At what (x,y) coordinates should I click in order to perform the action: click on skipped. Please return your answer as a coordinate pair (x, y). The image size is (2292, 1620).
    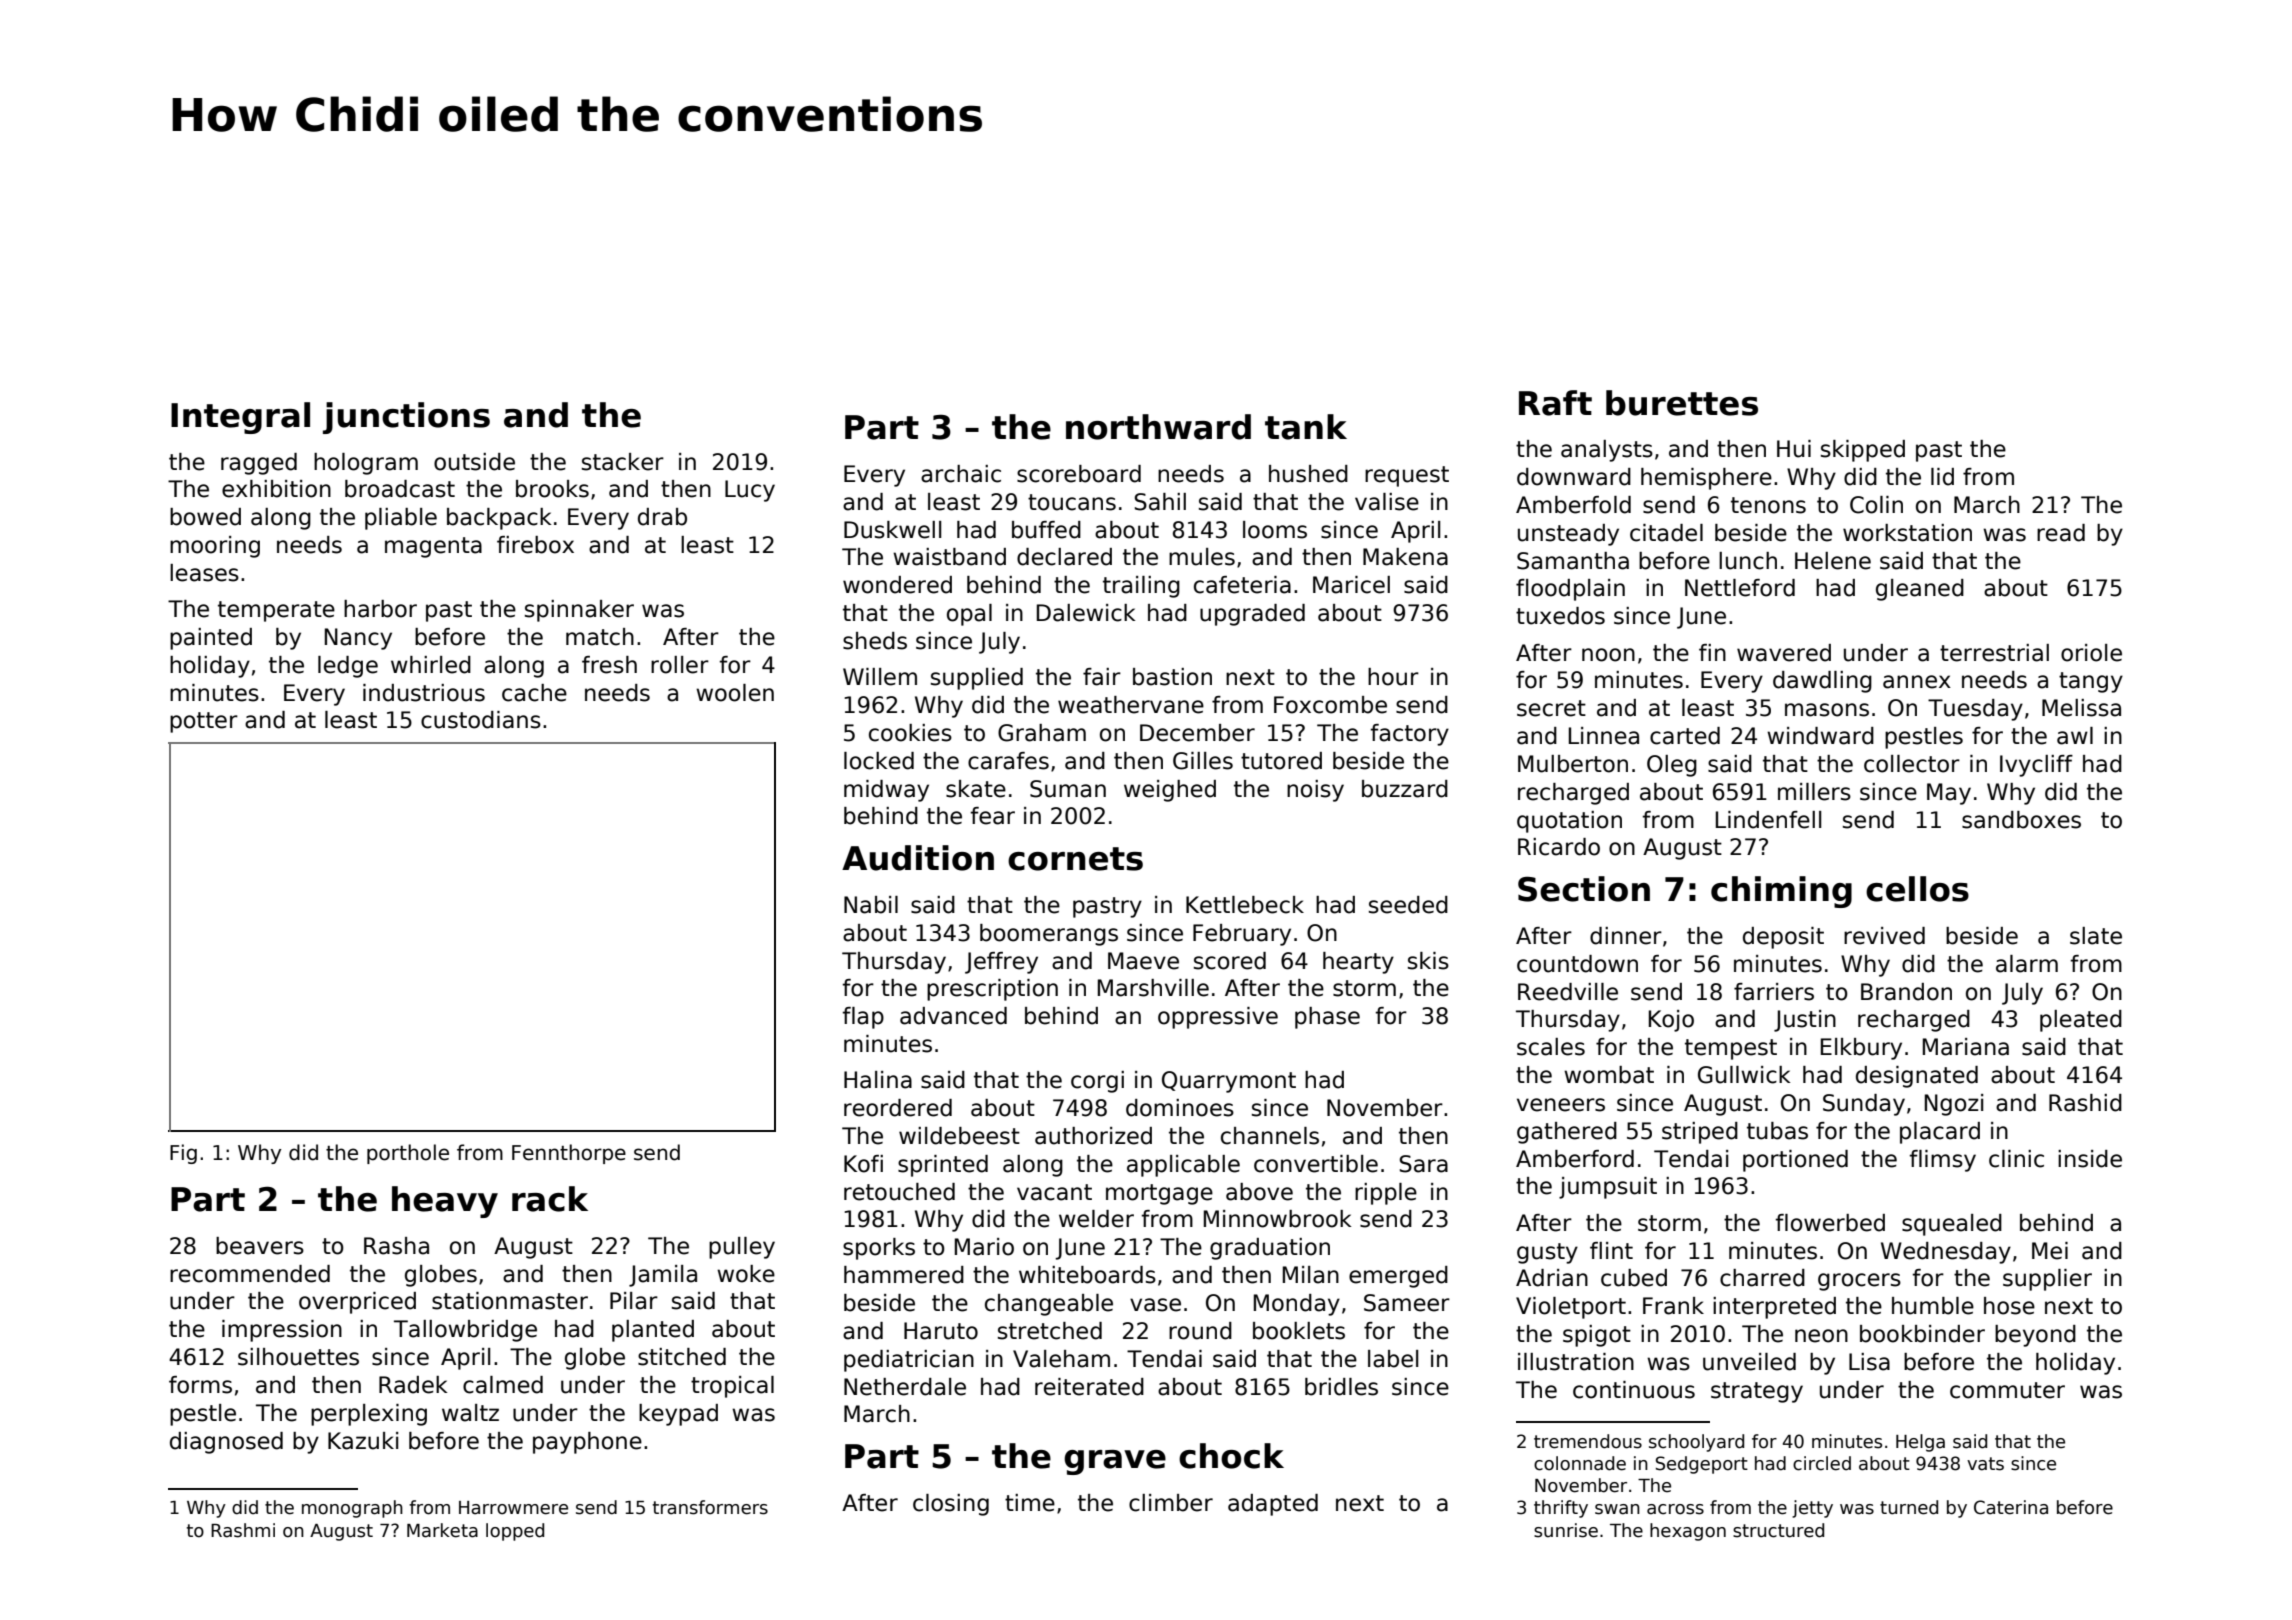
    Looking at the image, I should click on (1863, 451).
